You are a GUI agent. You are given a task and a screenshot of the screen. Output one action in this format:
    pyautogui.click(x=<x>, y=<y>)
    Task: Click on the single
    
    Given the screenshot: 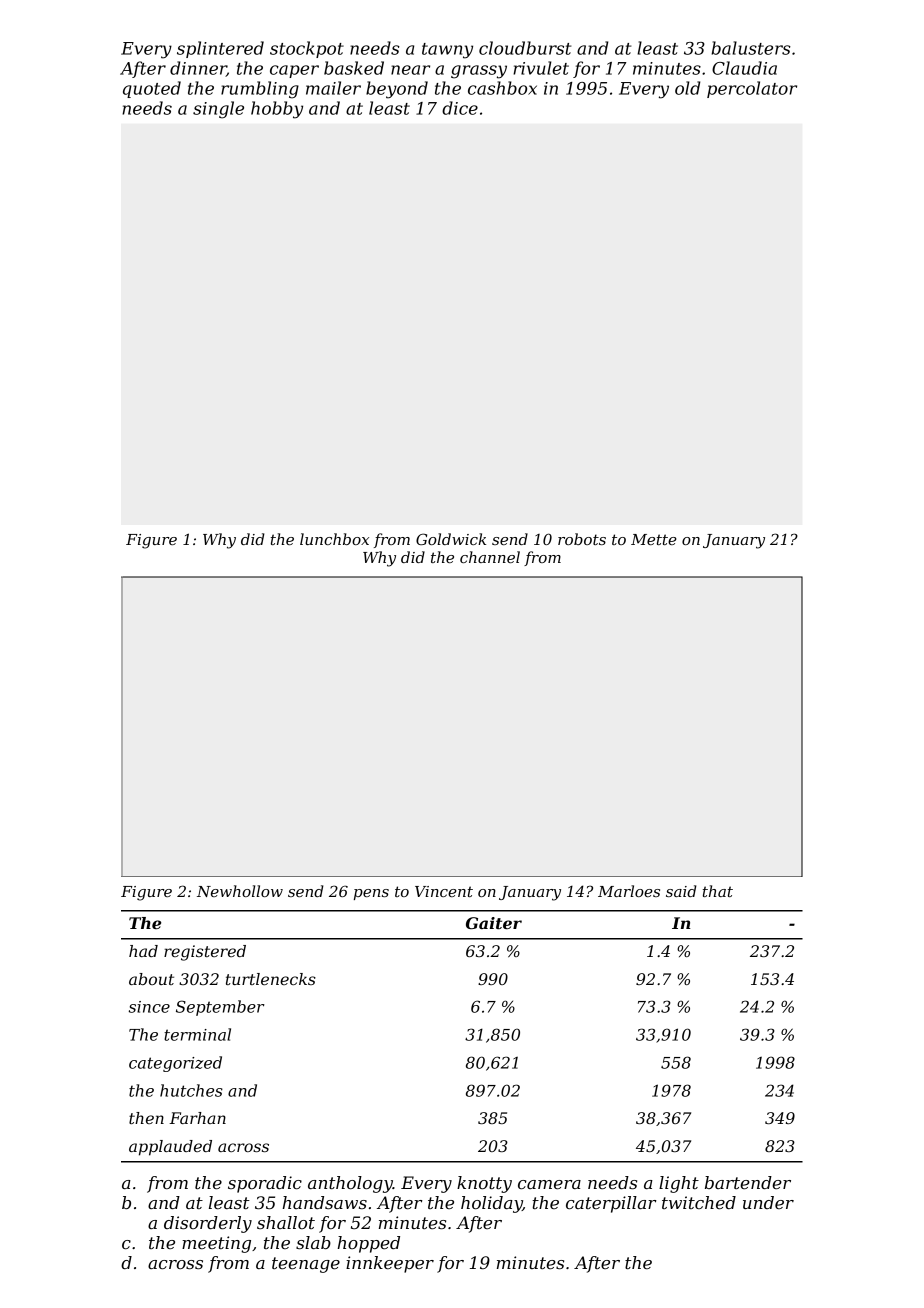 What is the action you would take?
    pyautogui.click(x=218, y=110)
